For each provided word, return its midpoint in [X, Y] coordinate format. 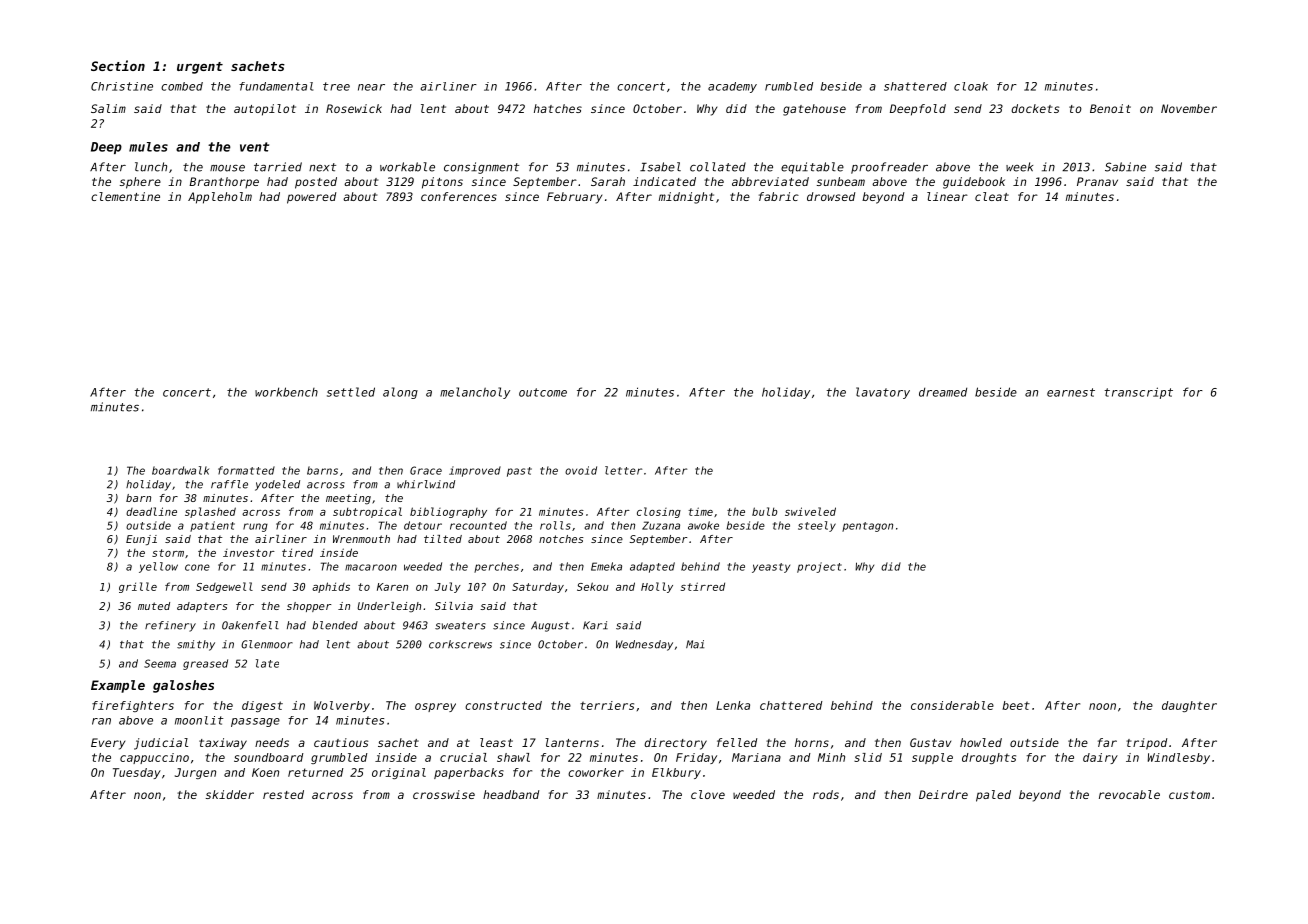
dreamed [943, 392]
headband [511, 794]
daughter [1189, 706]
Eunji [141, 540]
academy [732, 87]
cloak [971, 86]
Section [118, 65]
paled [993, 796]
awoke [703, 525]
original [399, 773]
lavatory [883, 393]
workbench [286, 392]
